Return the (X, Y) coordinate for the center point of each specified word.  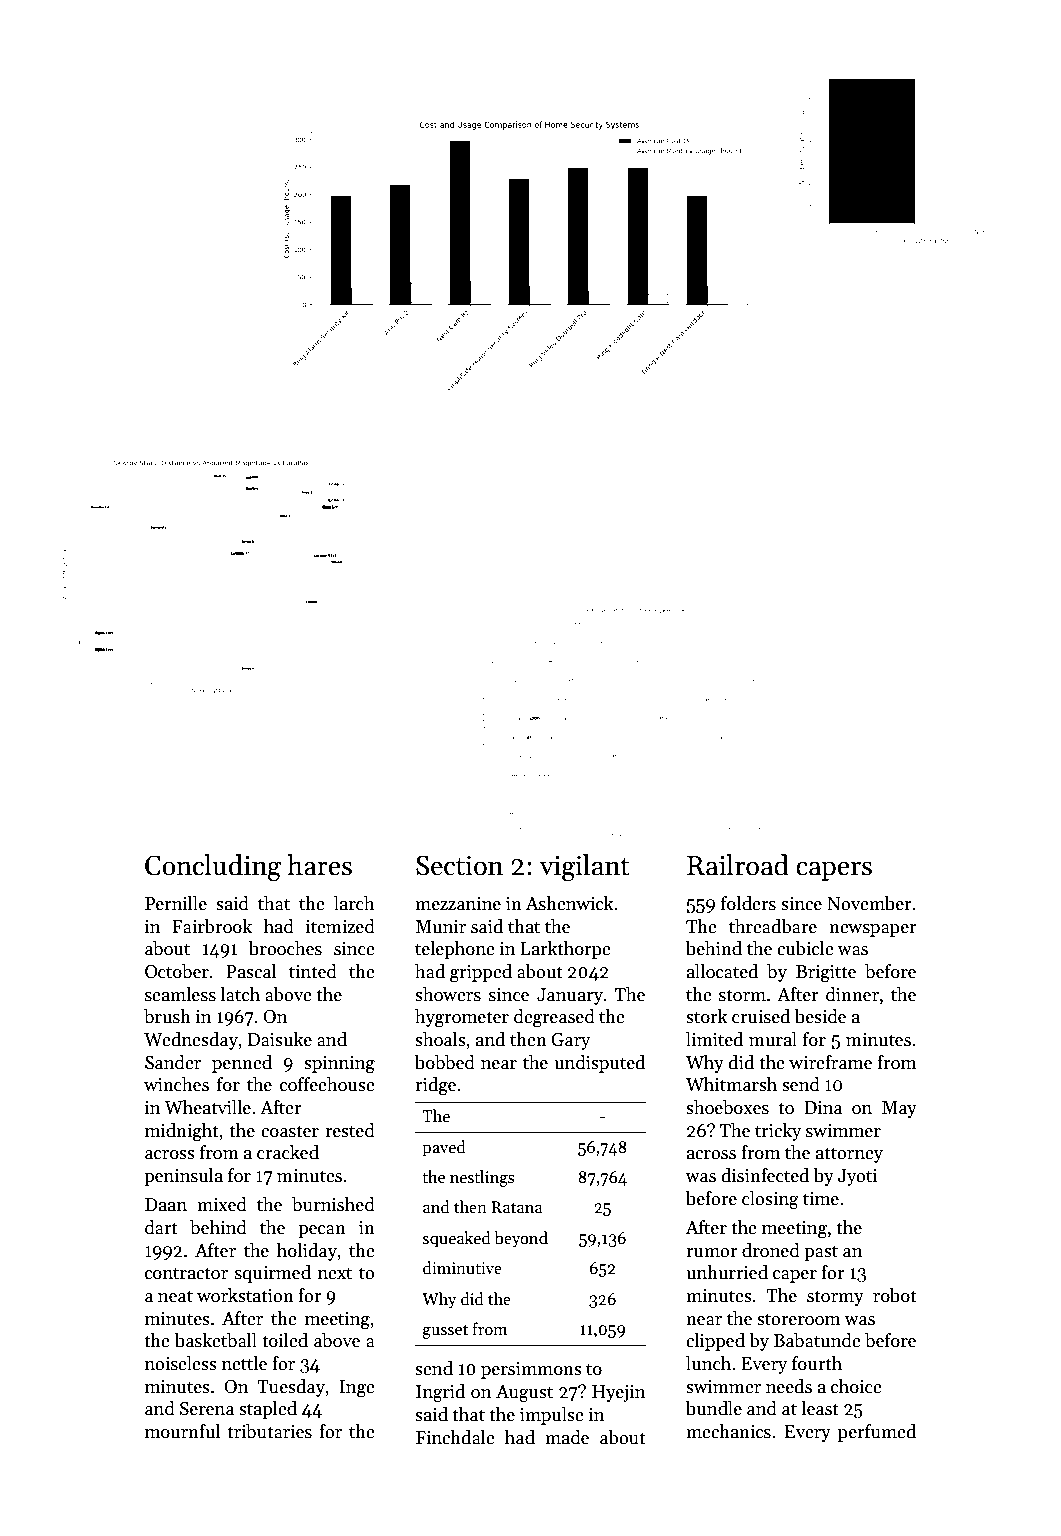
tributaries (269, 1431)
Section (459, 865)
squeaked (457, 1239)
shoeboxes (727, 1107)
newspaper (873, 930)
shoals (440, 1039)
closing (770, 1200)
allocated (722, 971)
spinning (339, 1065)
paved (444, 1148)
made (567, 1437)
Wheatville (207, 1107)
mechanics (728, 1431)
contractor (186, 1273)
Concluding (213, 868)
